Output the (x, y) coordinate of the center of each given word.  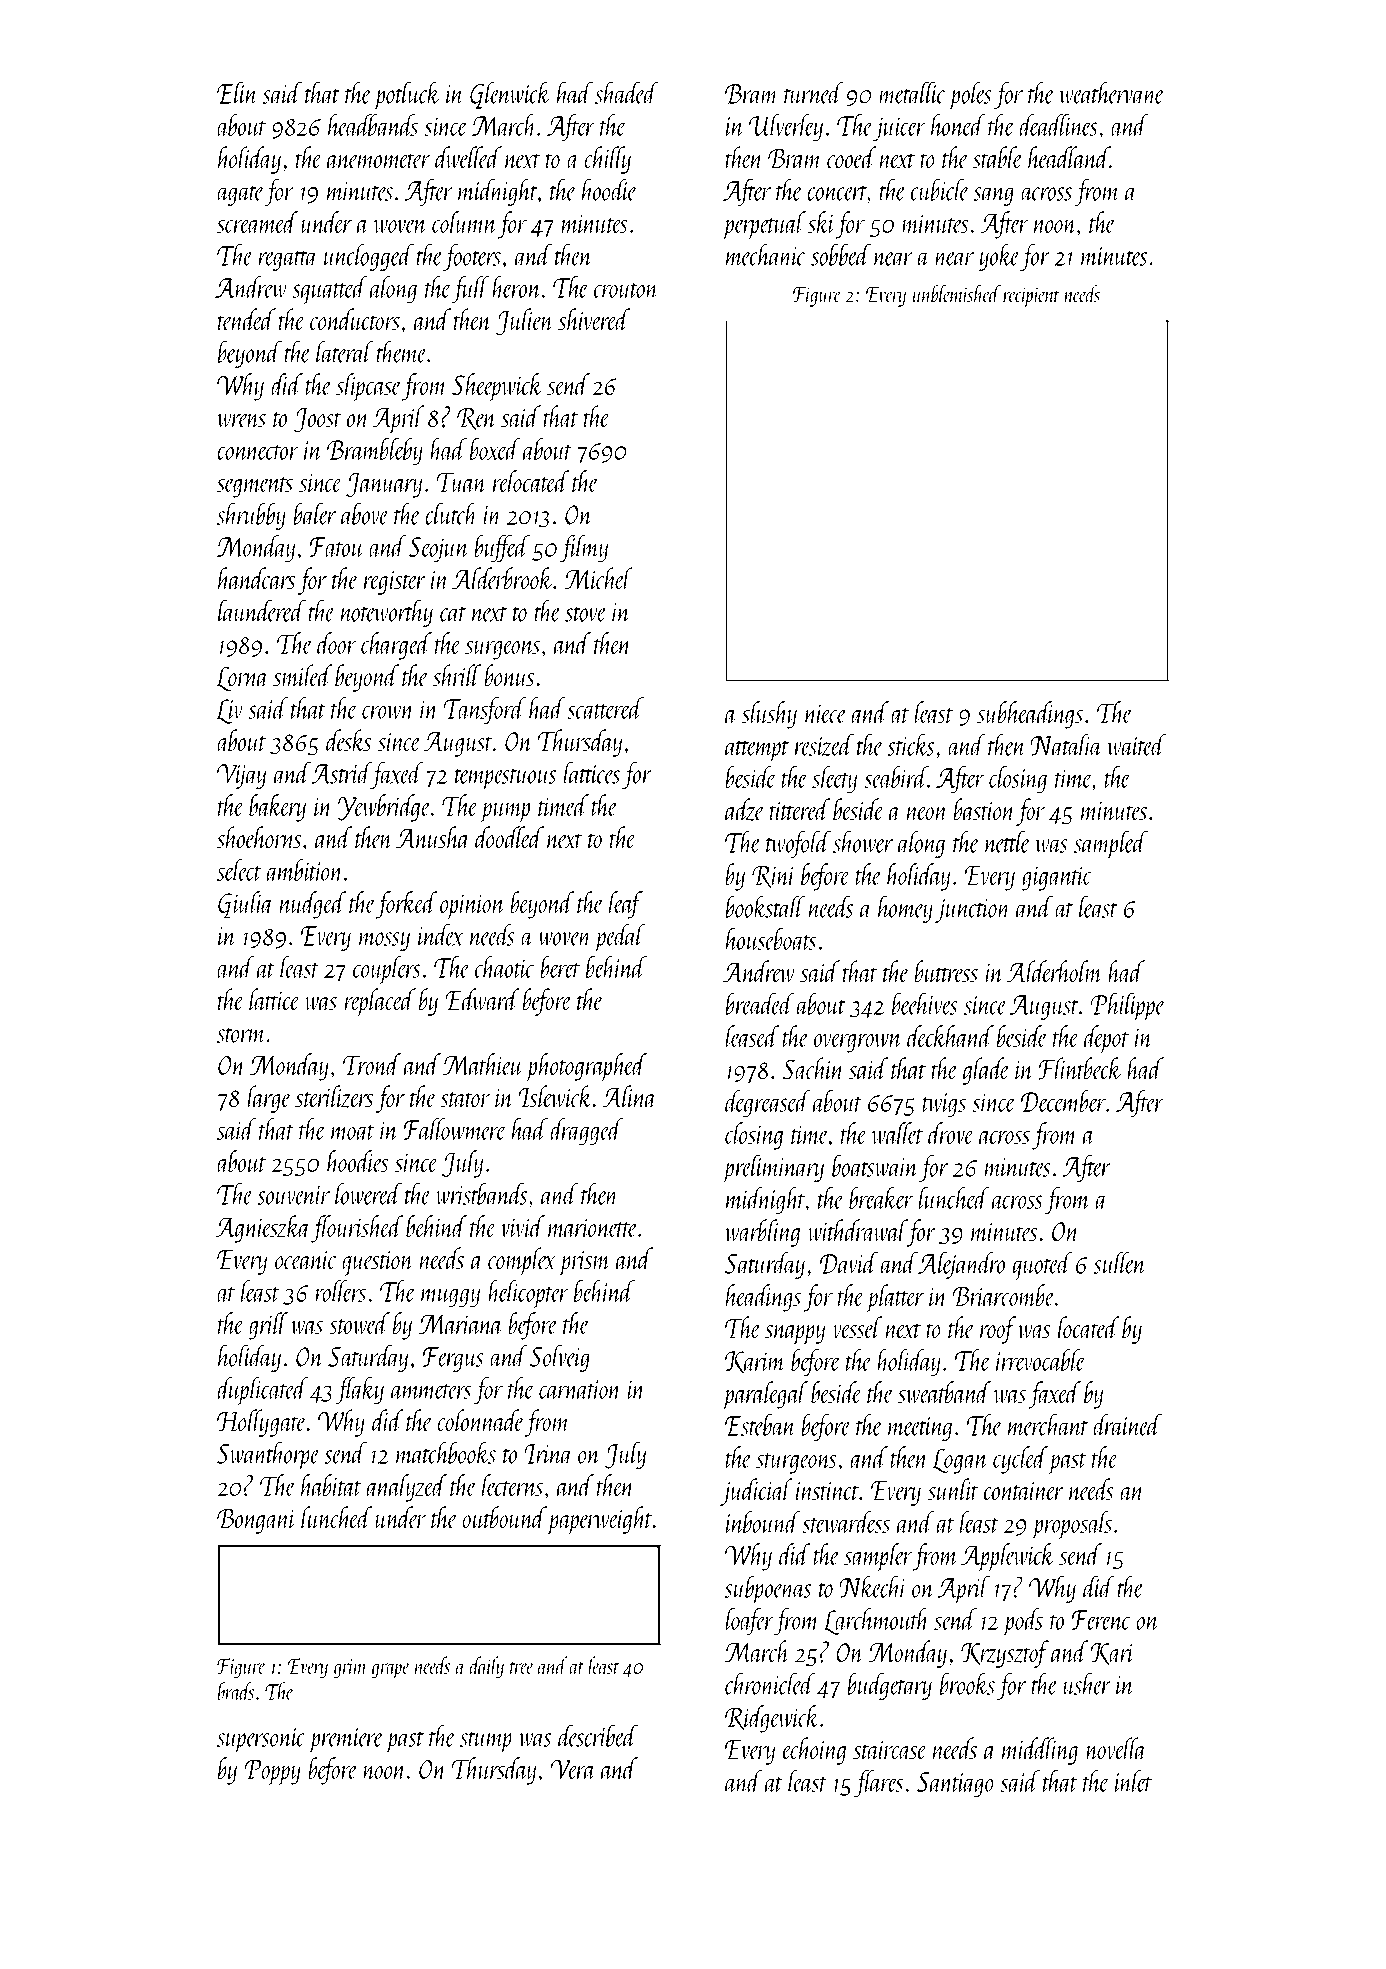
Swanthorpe (268, 1455)
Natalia (1066, 744)
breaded (759, 1003)
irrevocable (1041, 1360)
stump (486, 1742)
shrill (457, 675)
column (464, 222)
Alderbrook (502, 578)
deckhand (950, 1036)
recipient (1031, 297)
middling (1040, 1751)
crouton (626, 290)
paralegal (765, 1395)
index (440, 934)
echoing (814, 1751)
